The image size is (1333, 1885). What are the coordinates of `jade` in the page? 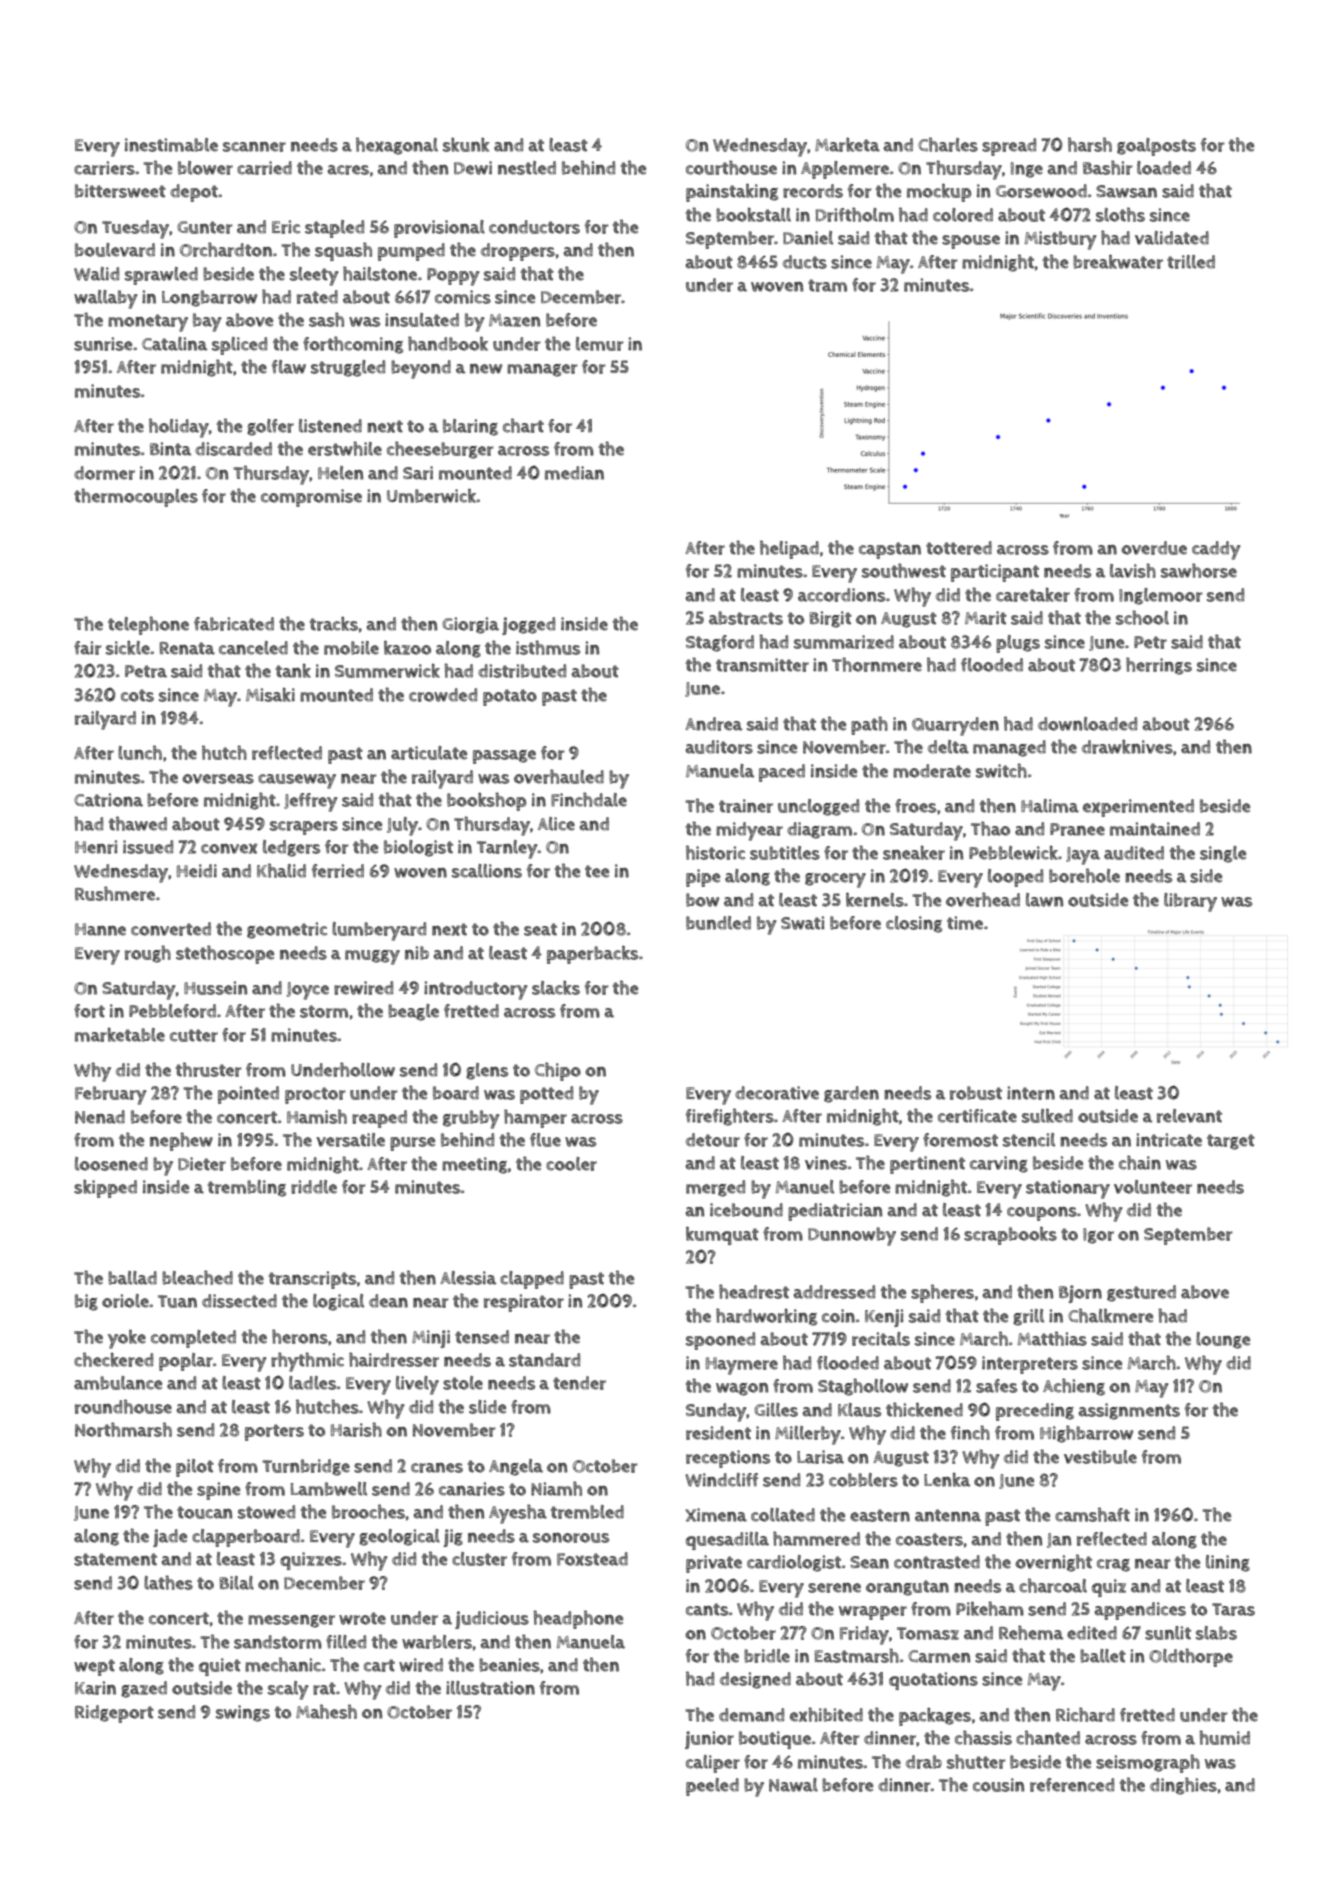 It's located at (170, 1538).
